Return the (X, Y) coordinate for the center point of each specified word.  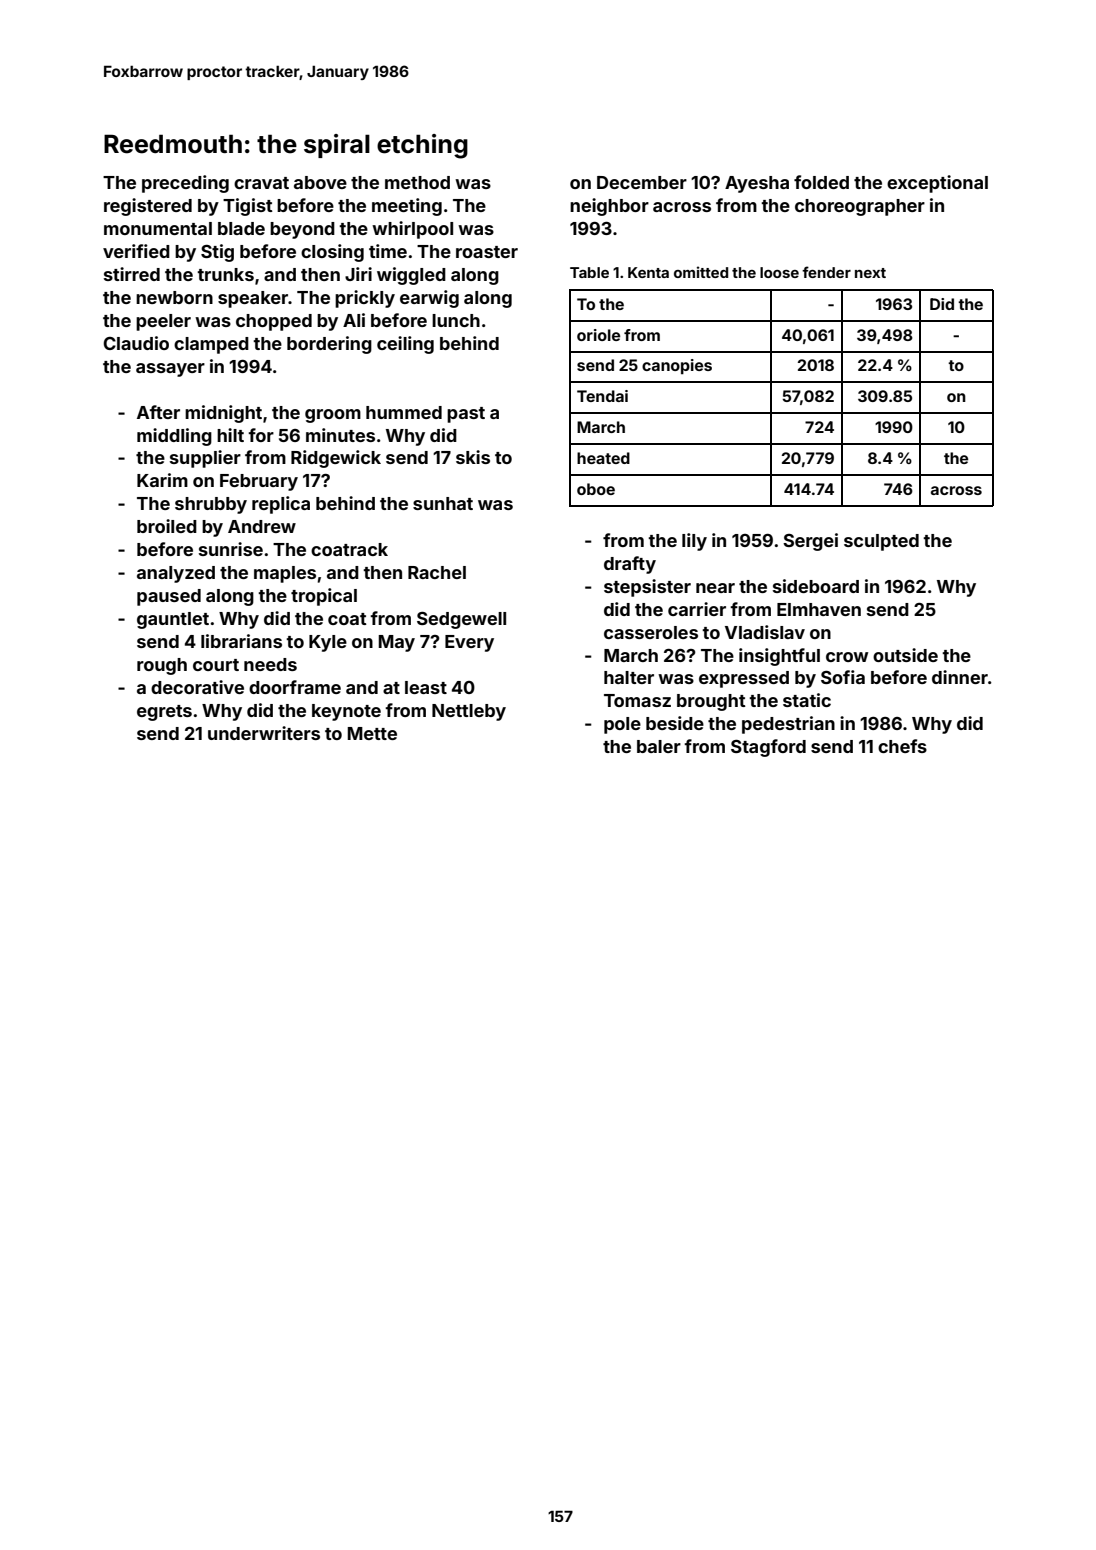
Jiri (358, 274)
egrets (164, 713)
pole (622, 725)
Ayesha (757, 184)
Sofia (843, 677)
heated (603, 458)
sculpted (881, 542)
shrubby (211, 505)
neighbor (609, 207)
